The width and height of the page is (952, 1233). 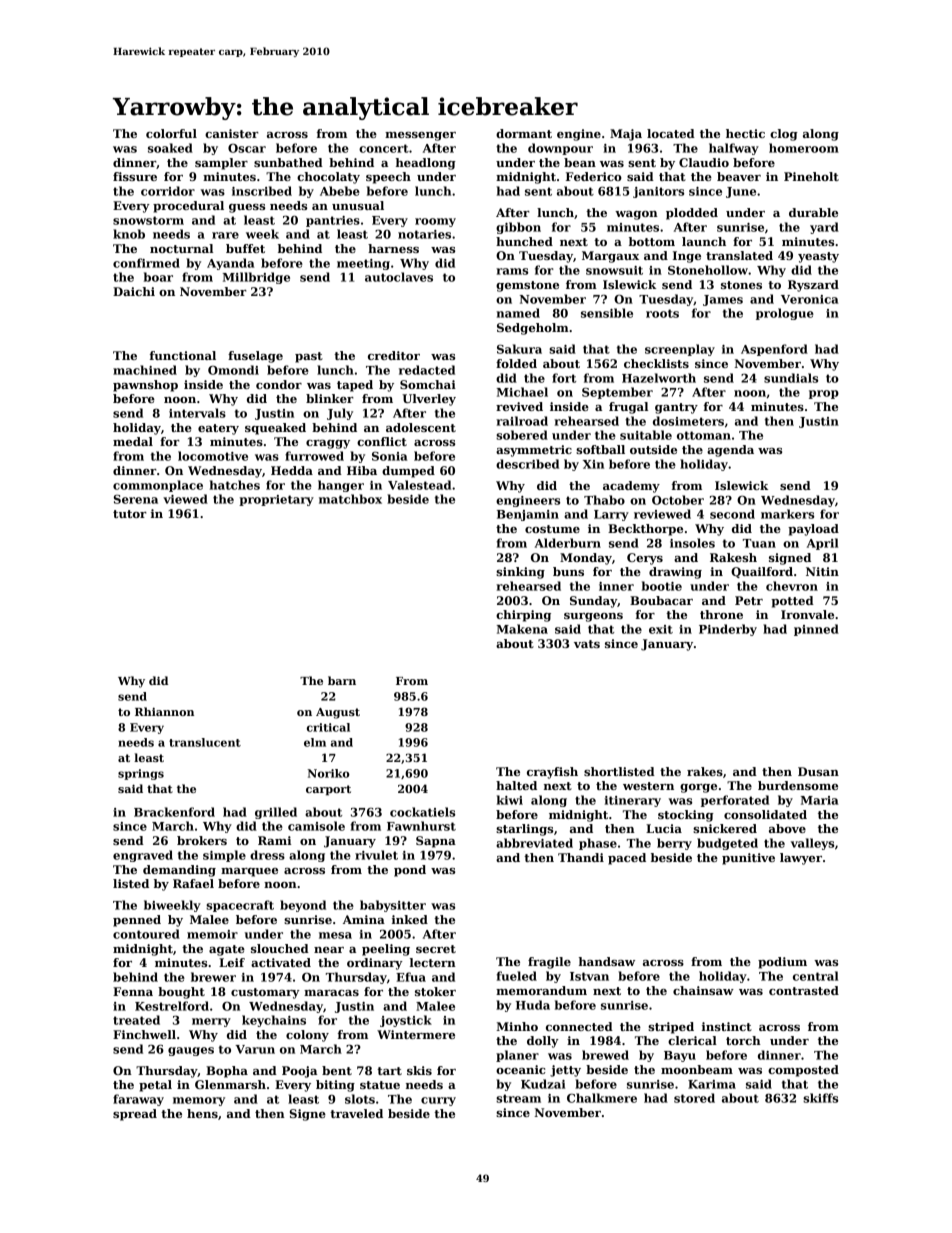 What do you see at coordinates (419, 485) in the page?
I see `Valestead` at bounding box center [419, 485].
